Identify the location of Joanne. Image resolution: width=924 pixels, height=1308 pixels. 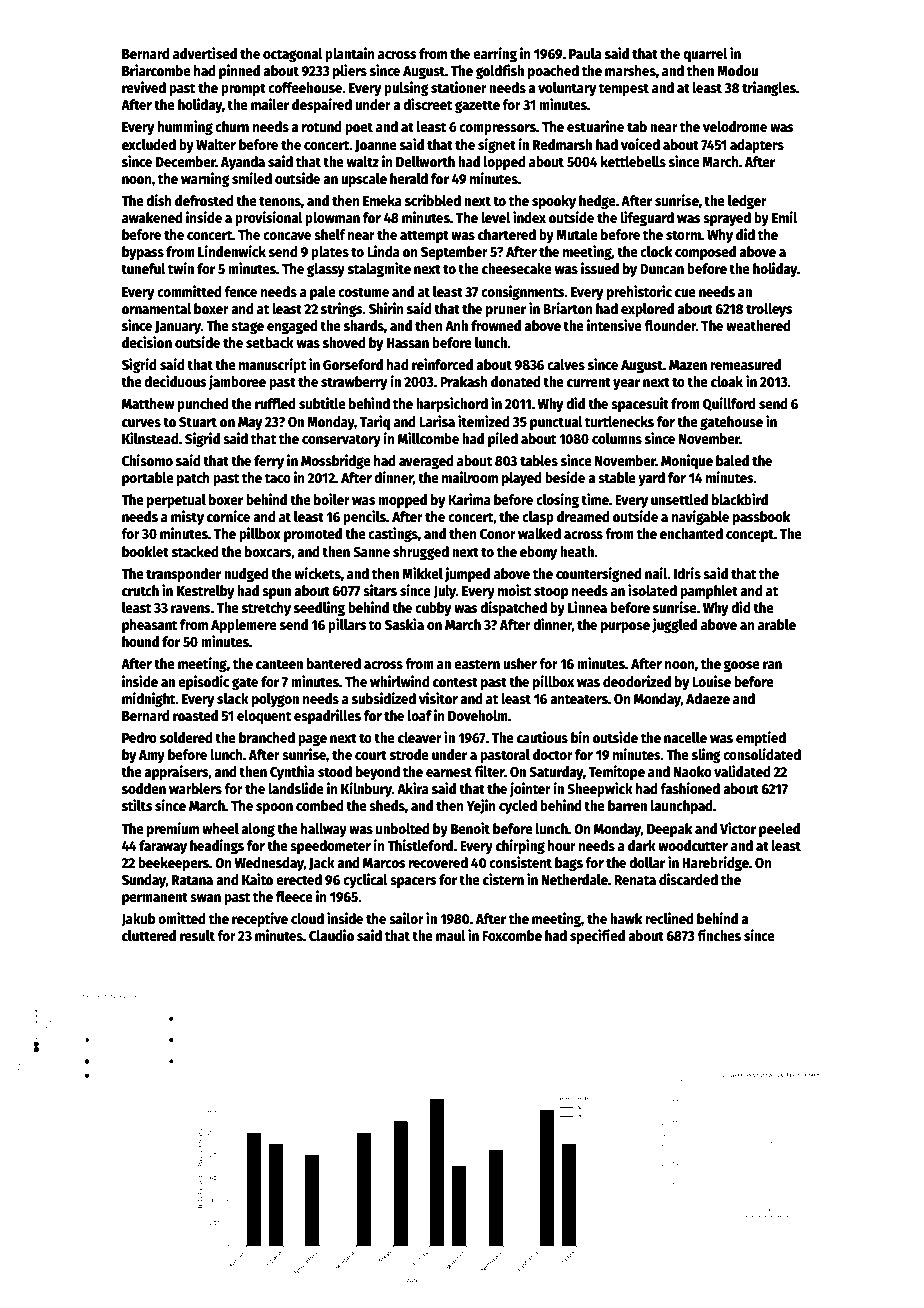
(376, 146).
